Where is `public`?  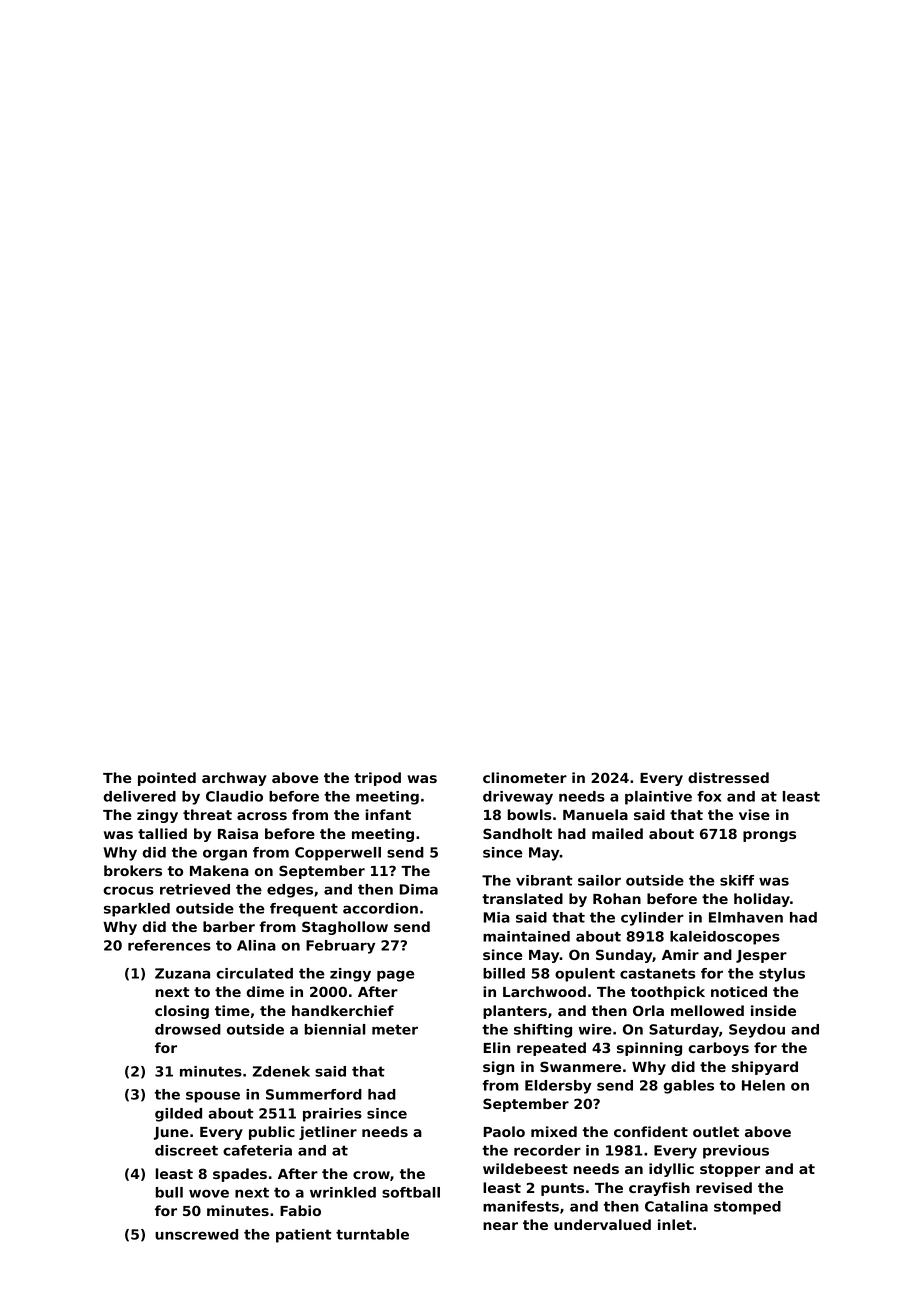 public is located at coordinates (272, 1133).
